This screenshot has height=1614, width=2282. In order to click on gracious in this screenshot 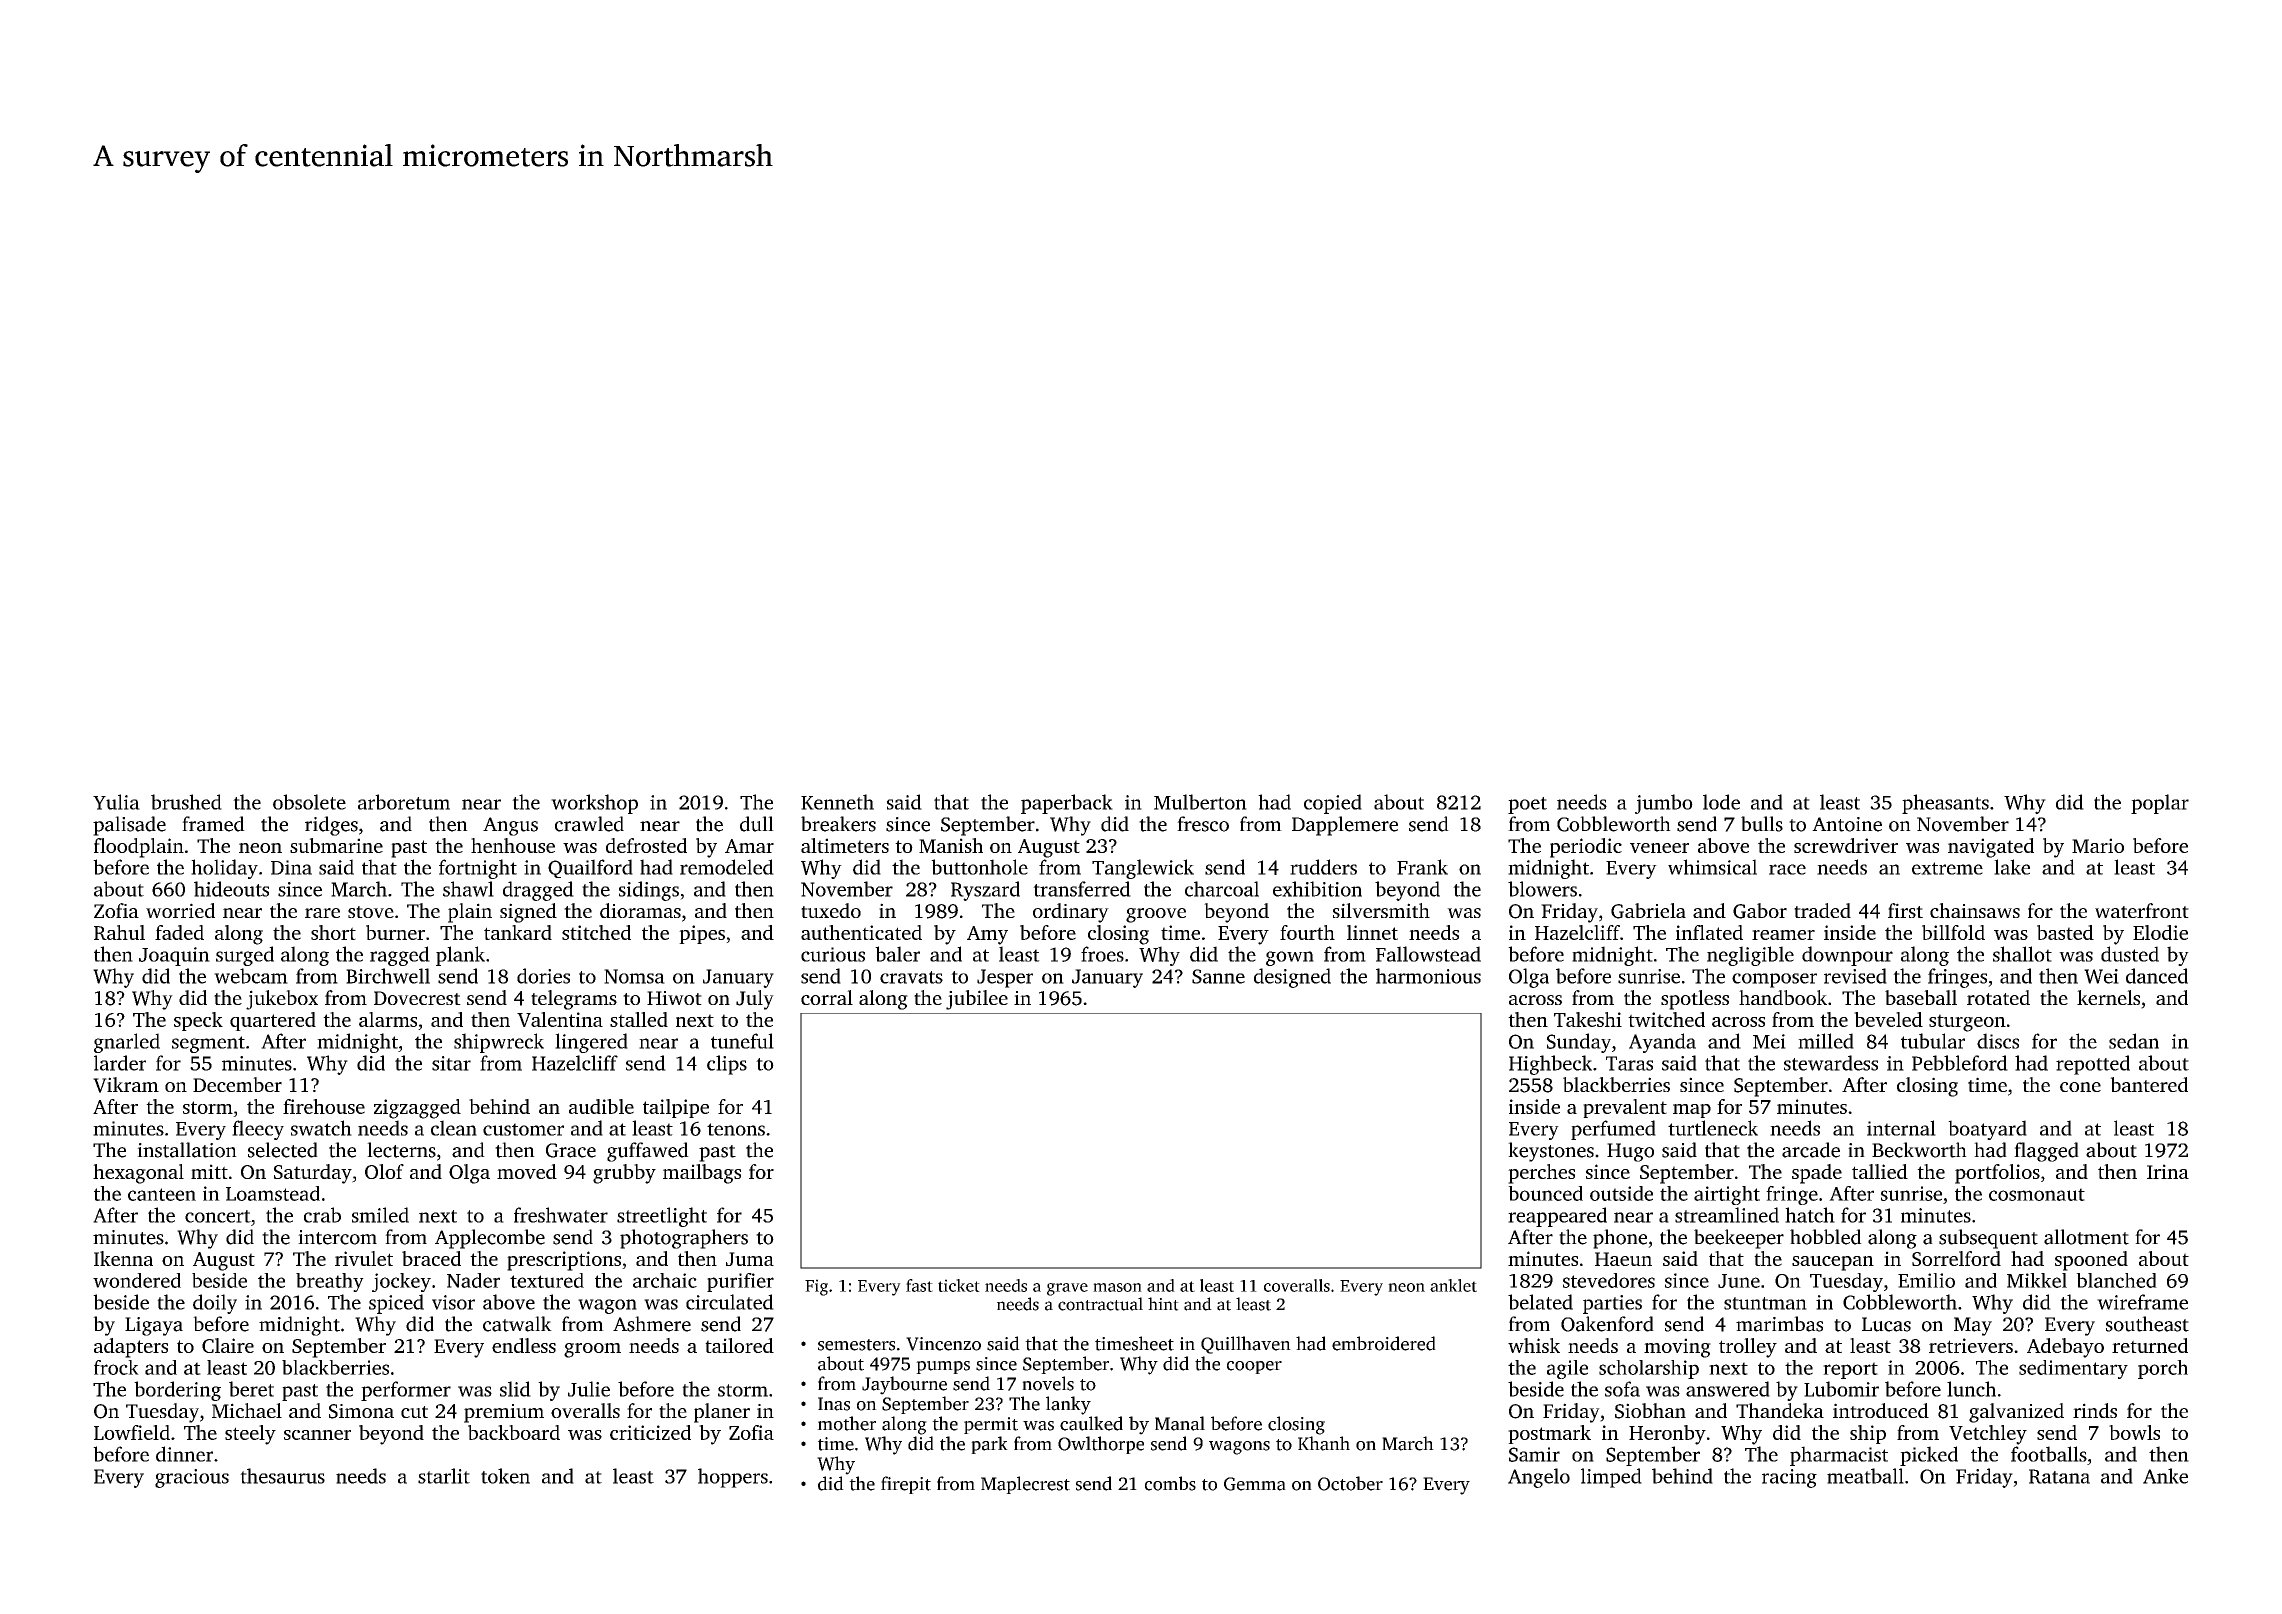, I will do `click(192, 1478)`.
